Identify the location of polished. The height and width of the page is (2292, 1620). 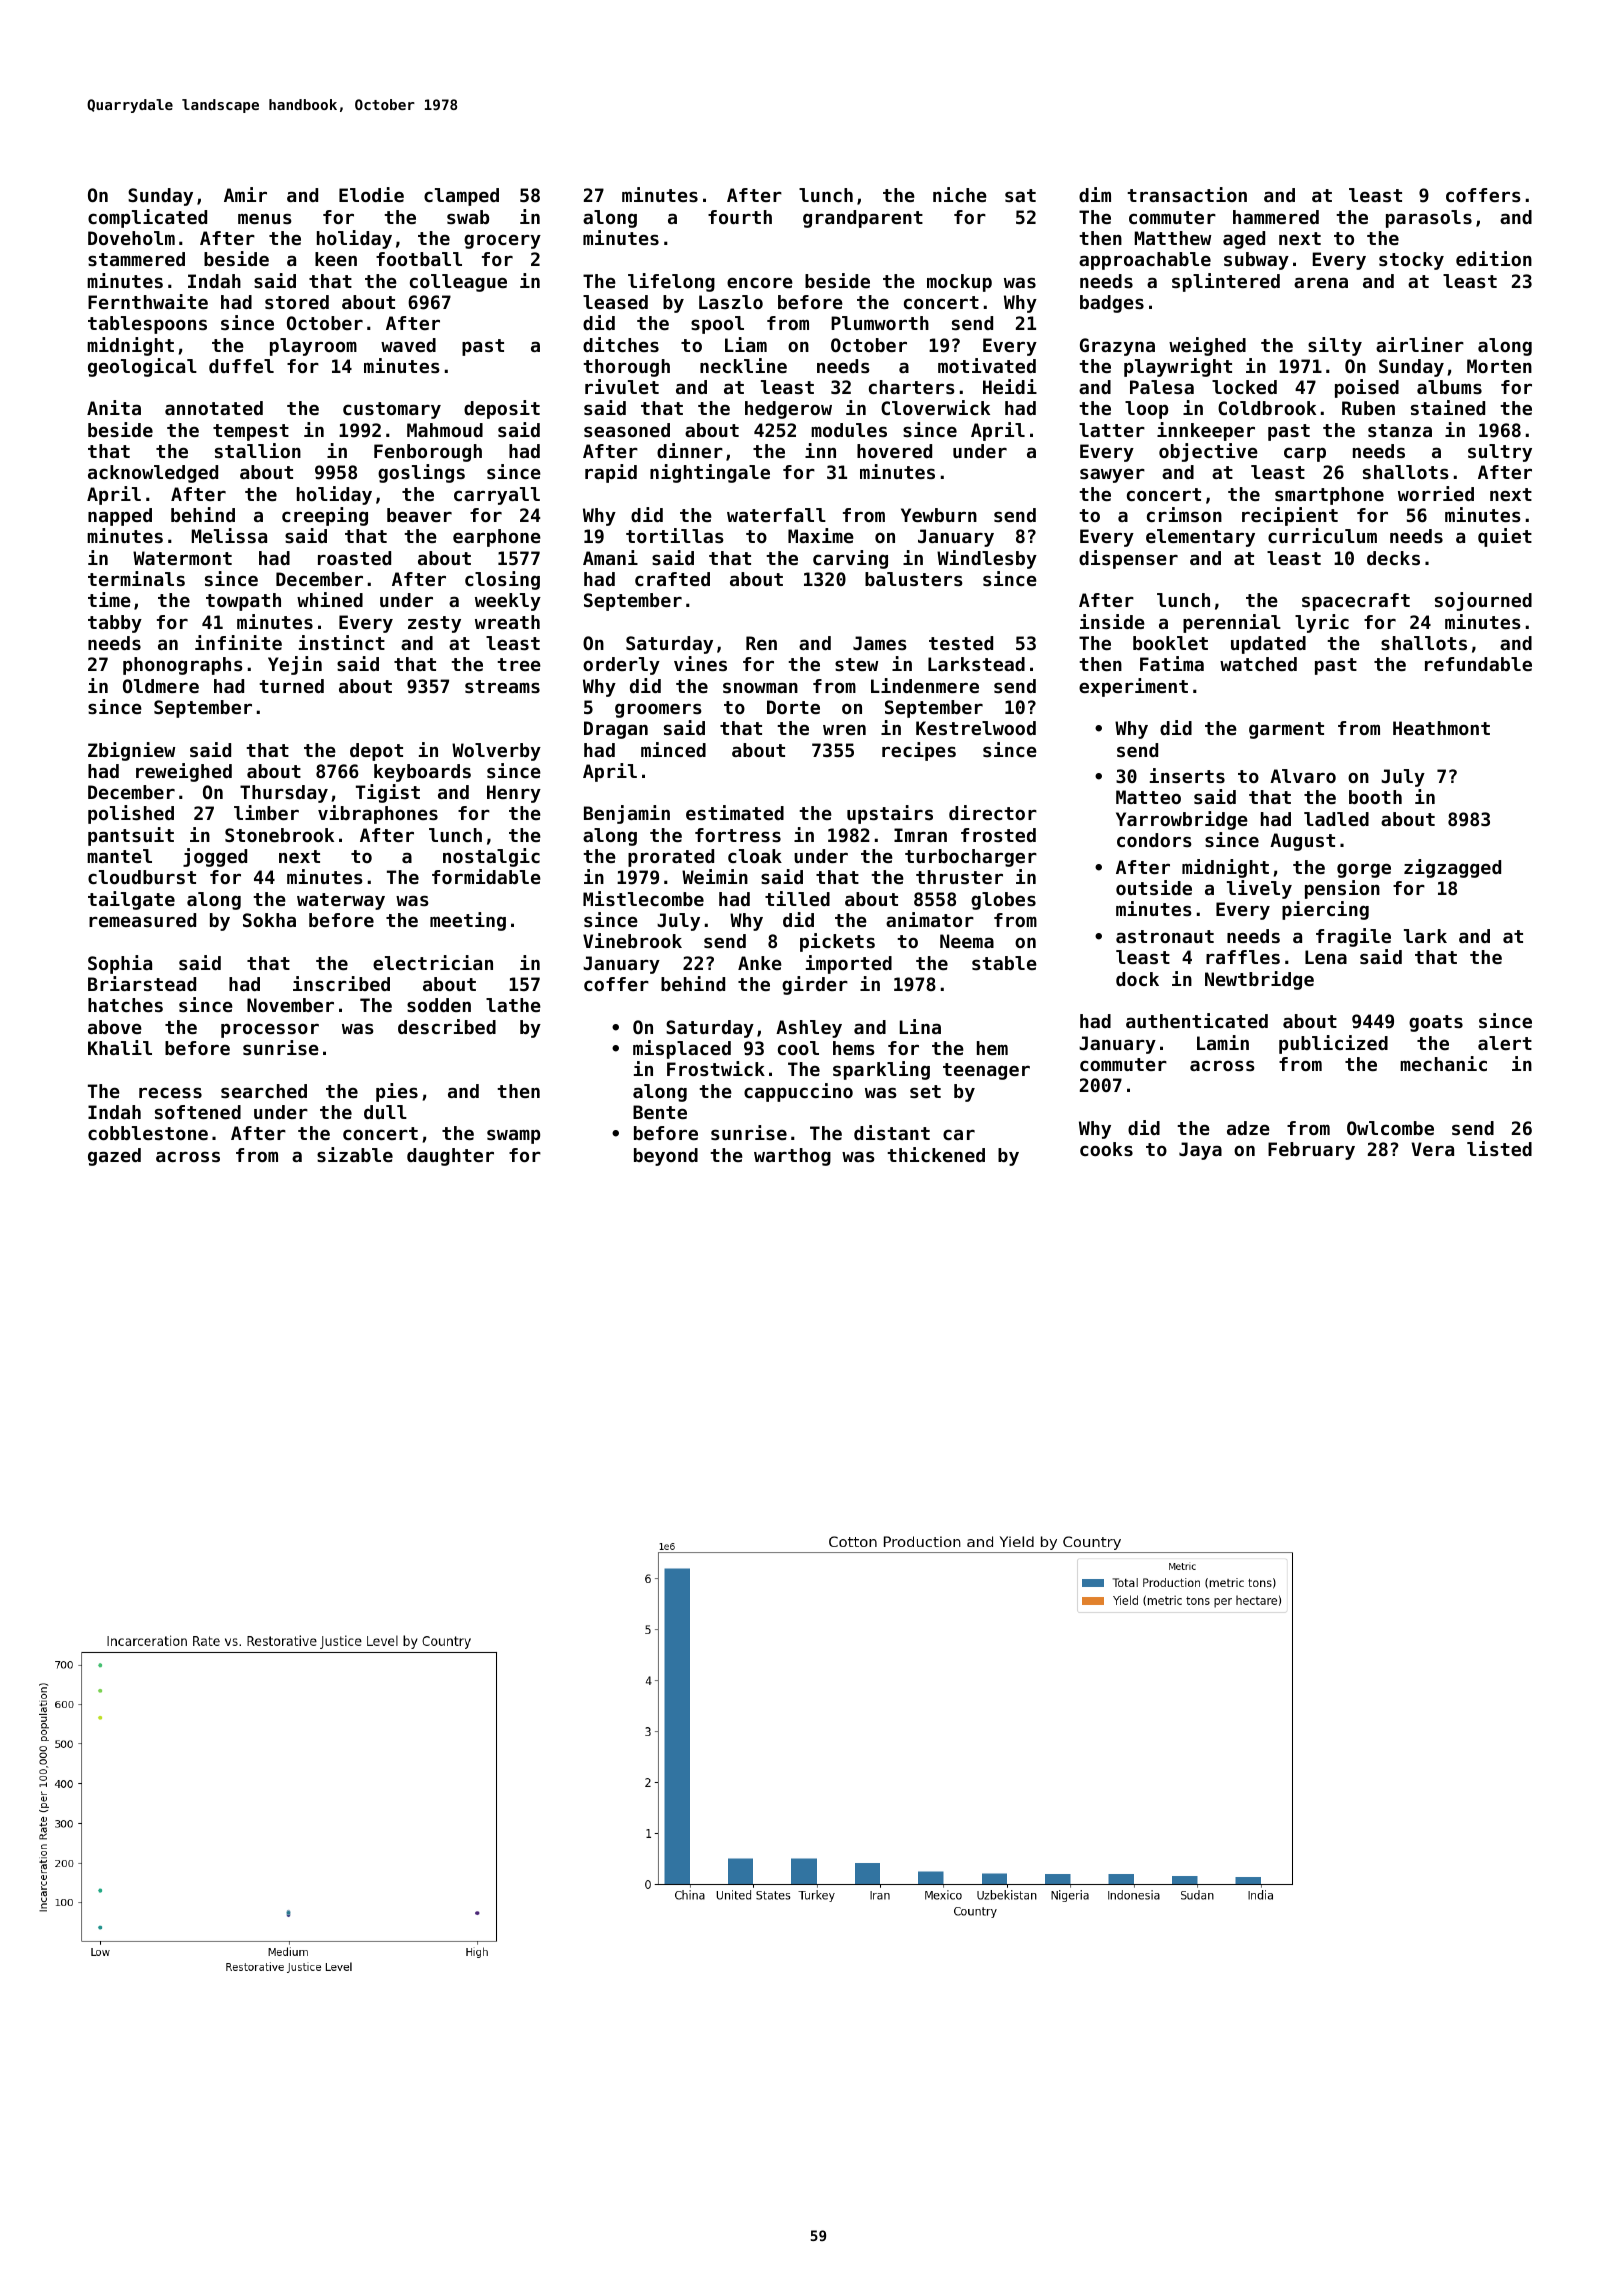
(131, 814).
